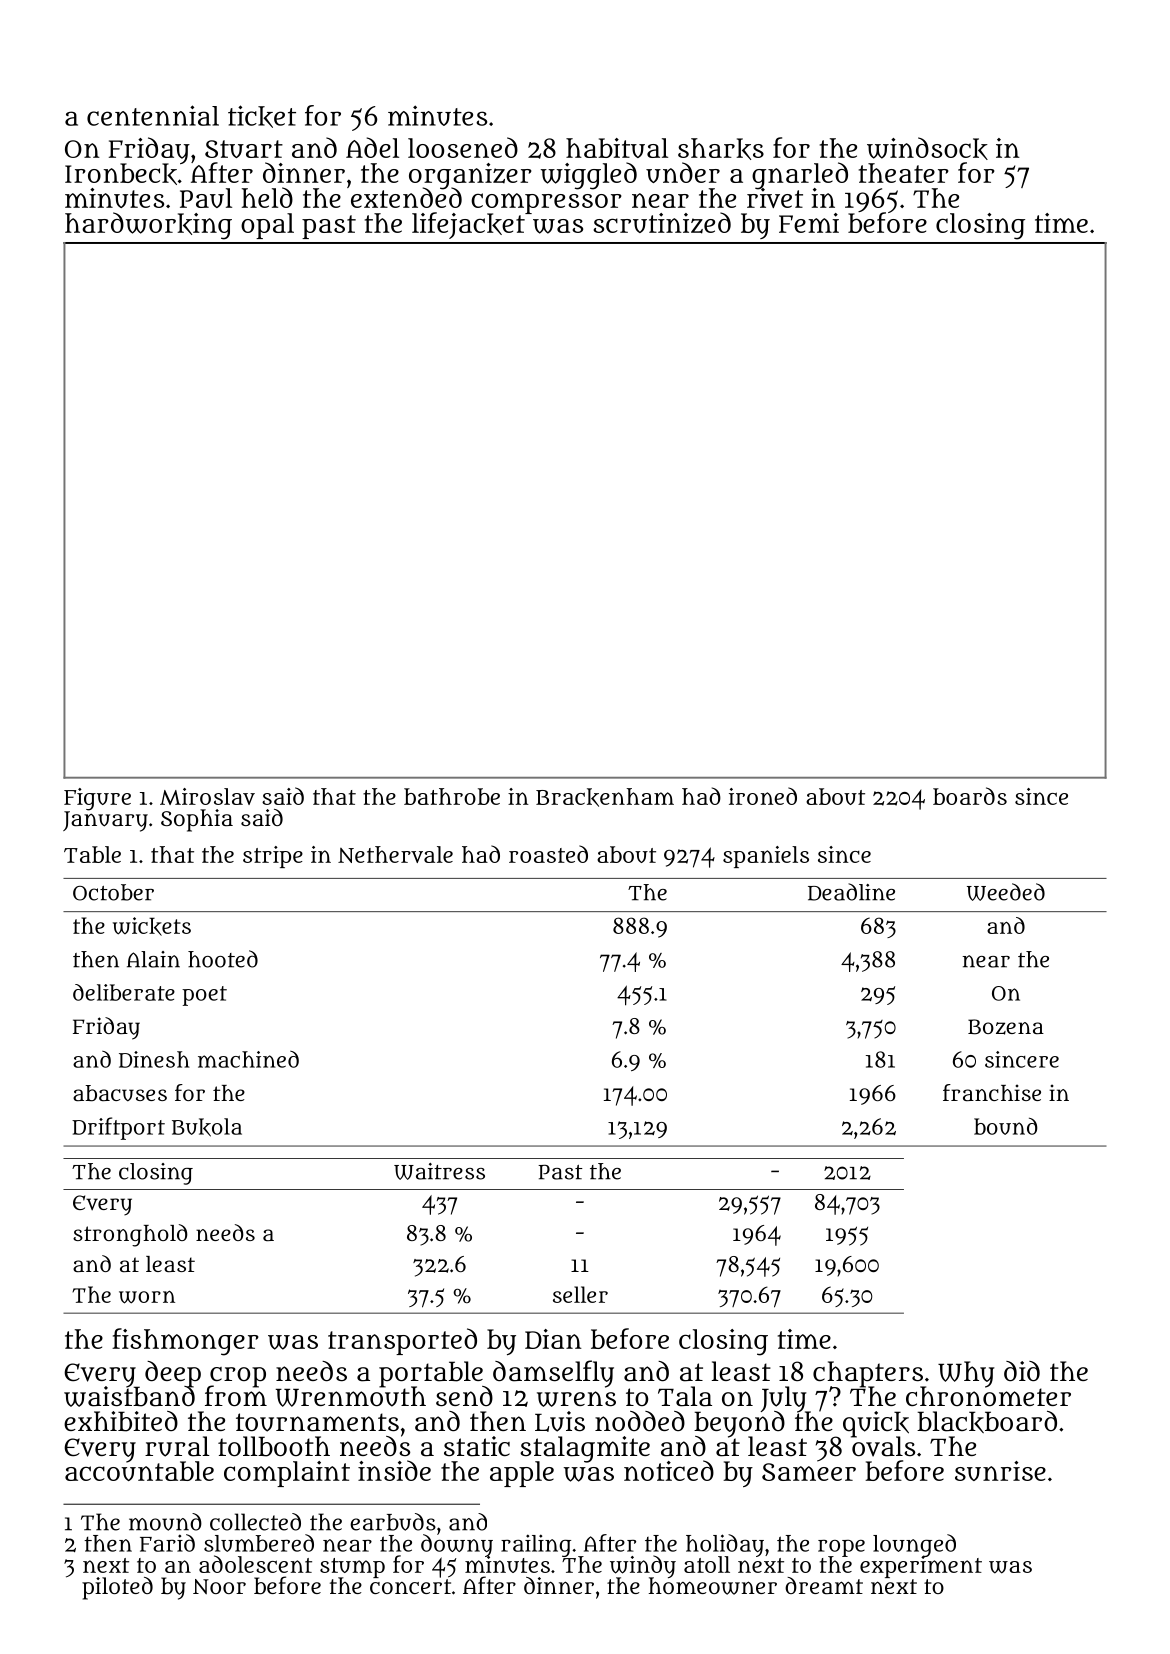 Image resolution: width=1170 pixels, height=1654 pixels. Describe the element at coordinates (410, 1586) in the screenshot. I see `concert` at that location.
